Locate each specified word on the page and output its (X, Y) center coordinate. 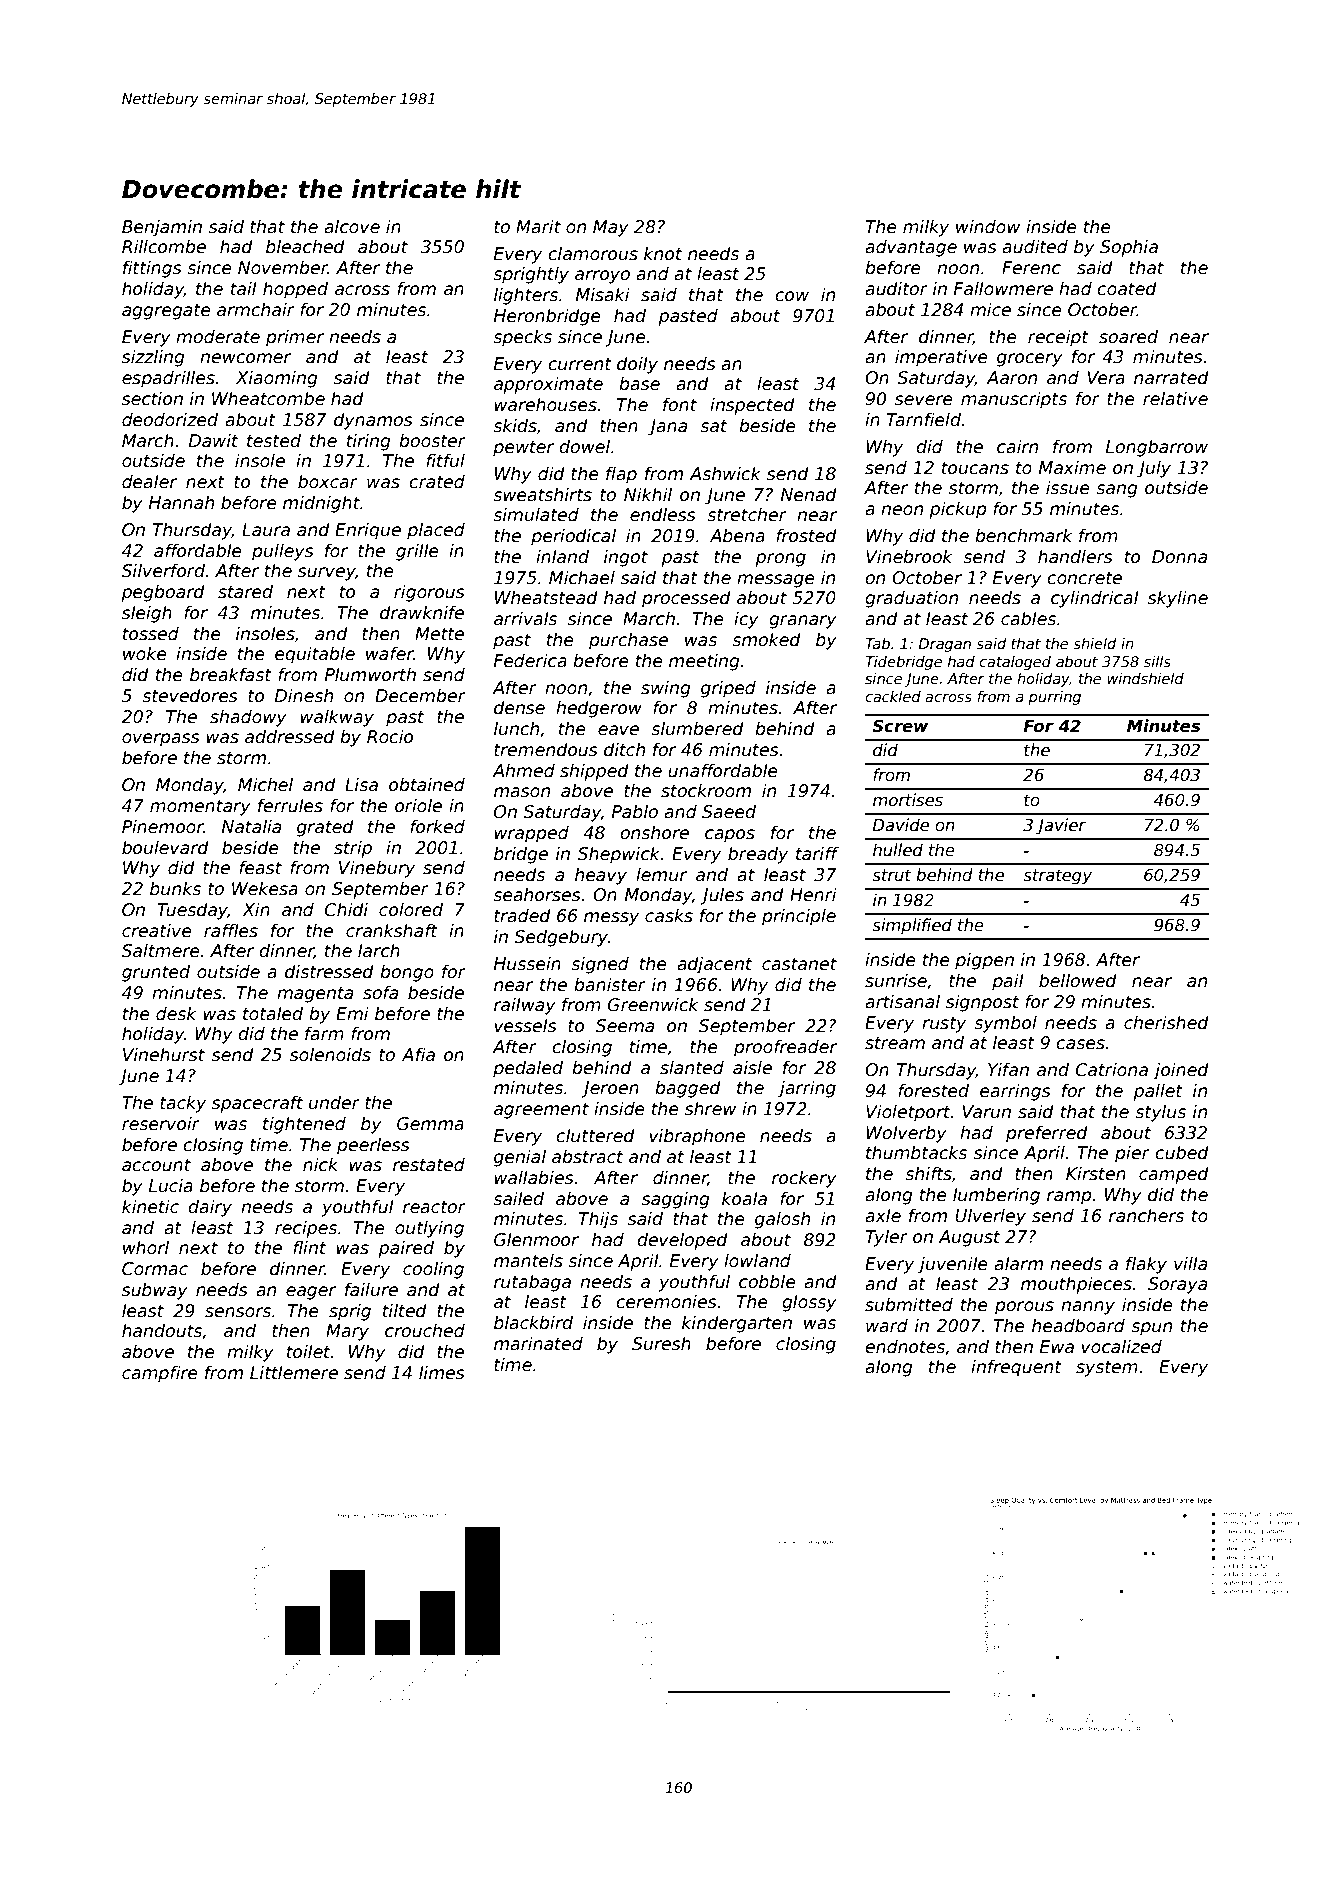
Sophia (1129, 248)
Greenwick (653, 1004)
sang (1116, 491)
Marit (538, 226)
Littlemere (294, 1372)
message (776, 581)
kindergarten (737, 1324)
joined (1181, 1071)
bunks (175, 888)
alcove (352, 226)
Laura (266, 530)
